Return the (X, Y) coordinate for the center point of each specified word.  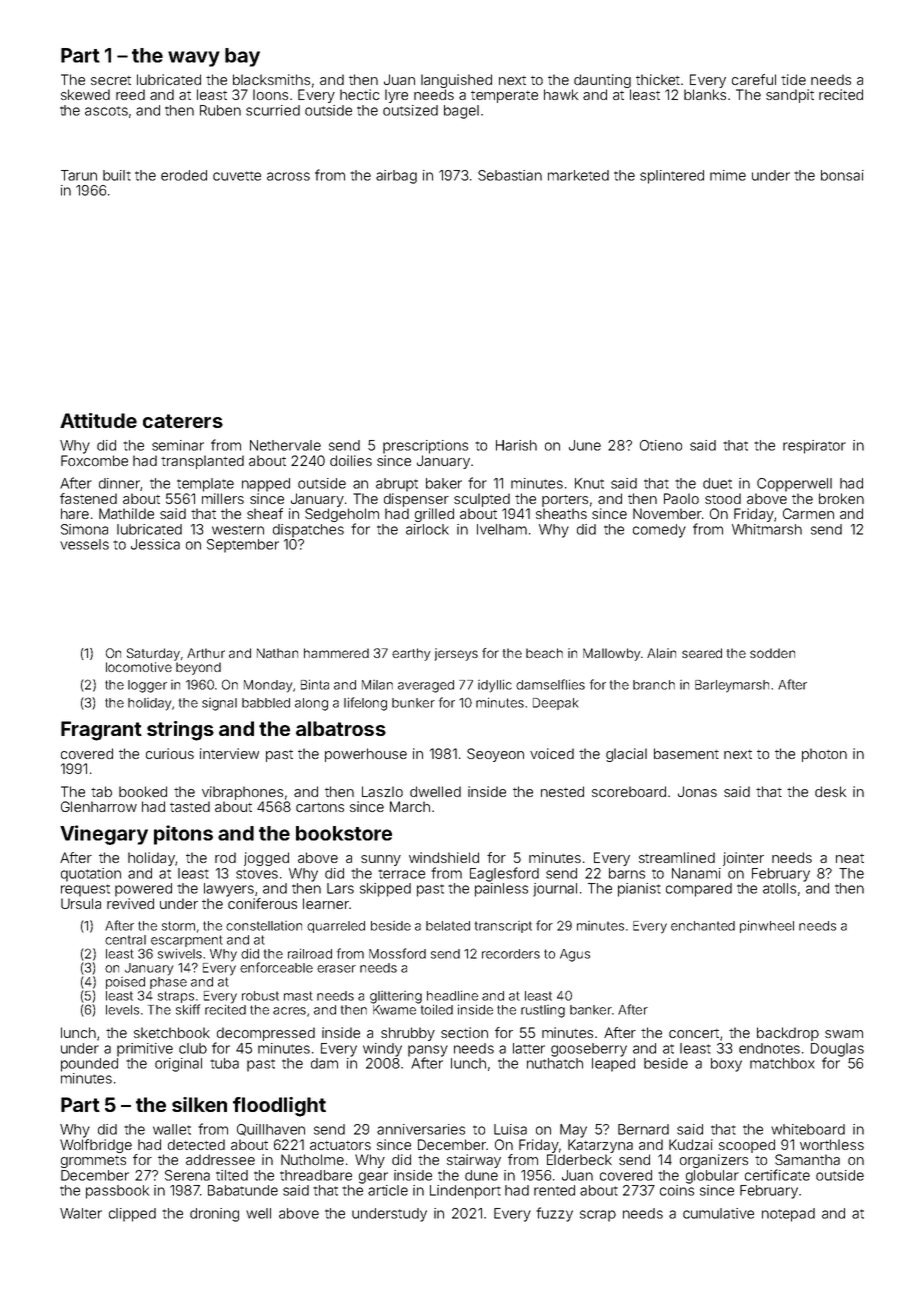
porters (565, 501)
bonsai (842, 175)
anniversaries (421, 1129)
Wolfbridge (96, 1146)
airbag (396, 177)
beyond (198, 668)
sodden (772, 653)
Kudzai (691, 1144)
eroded (184, 175)
